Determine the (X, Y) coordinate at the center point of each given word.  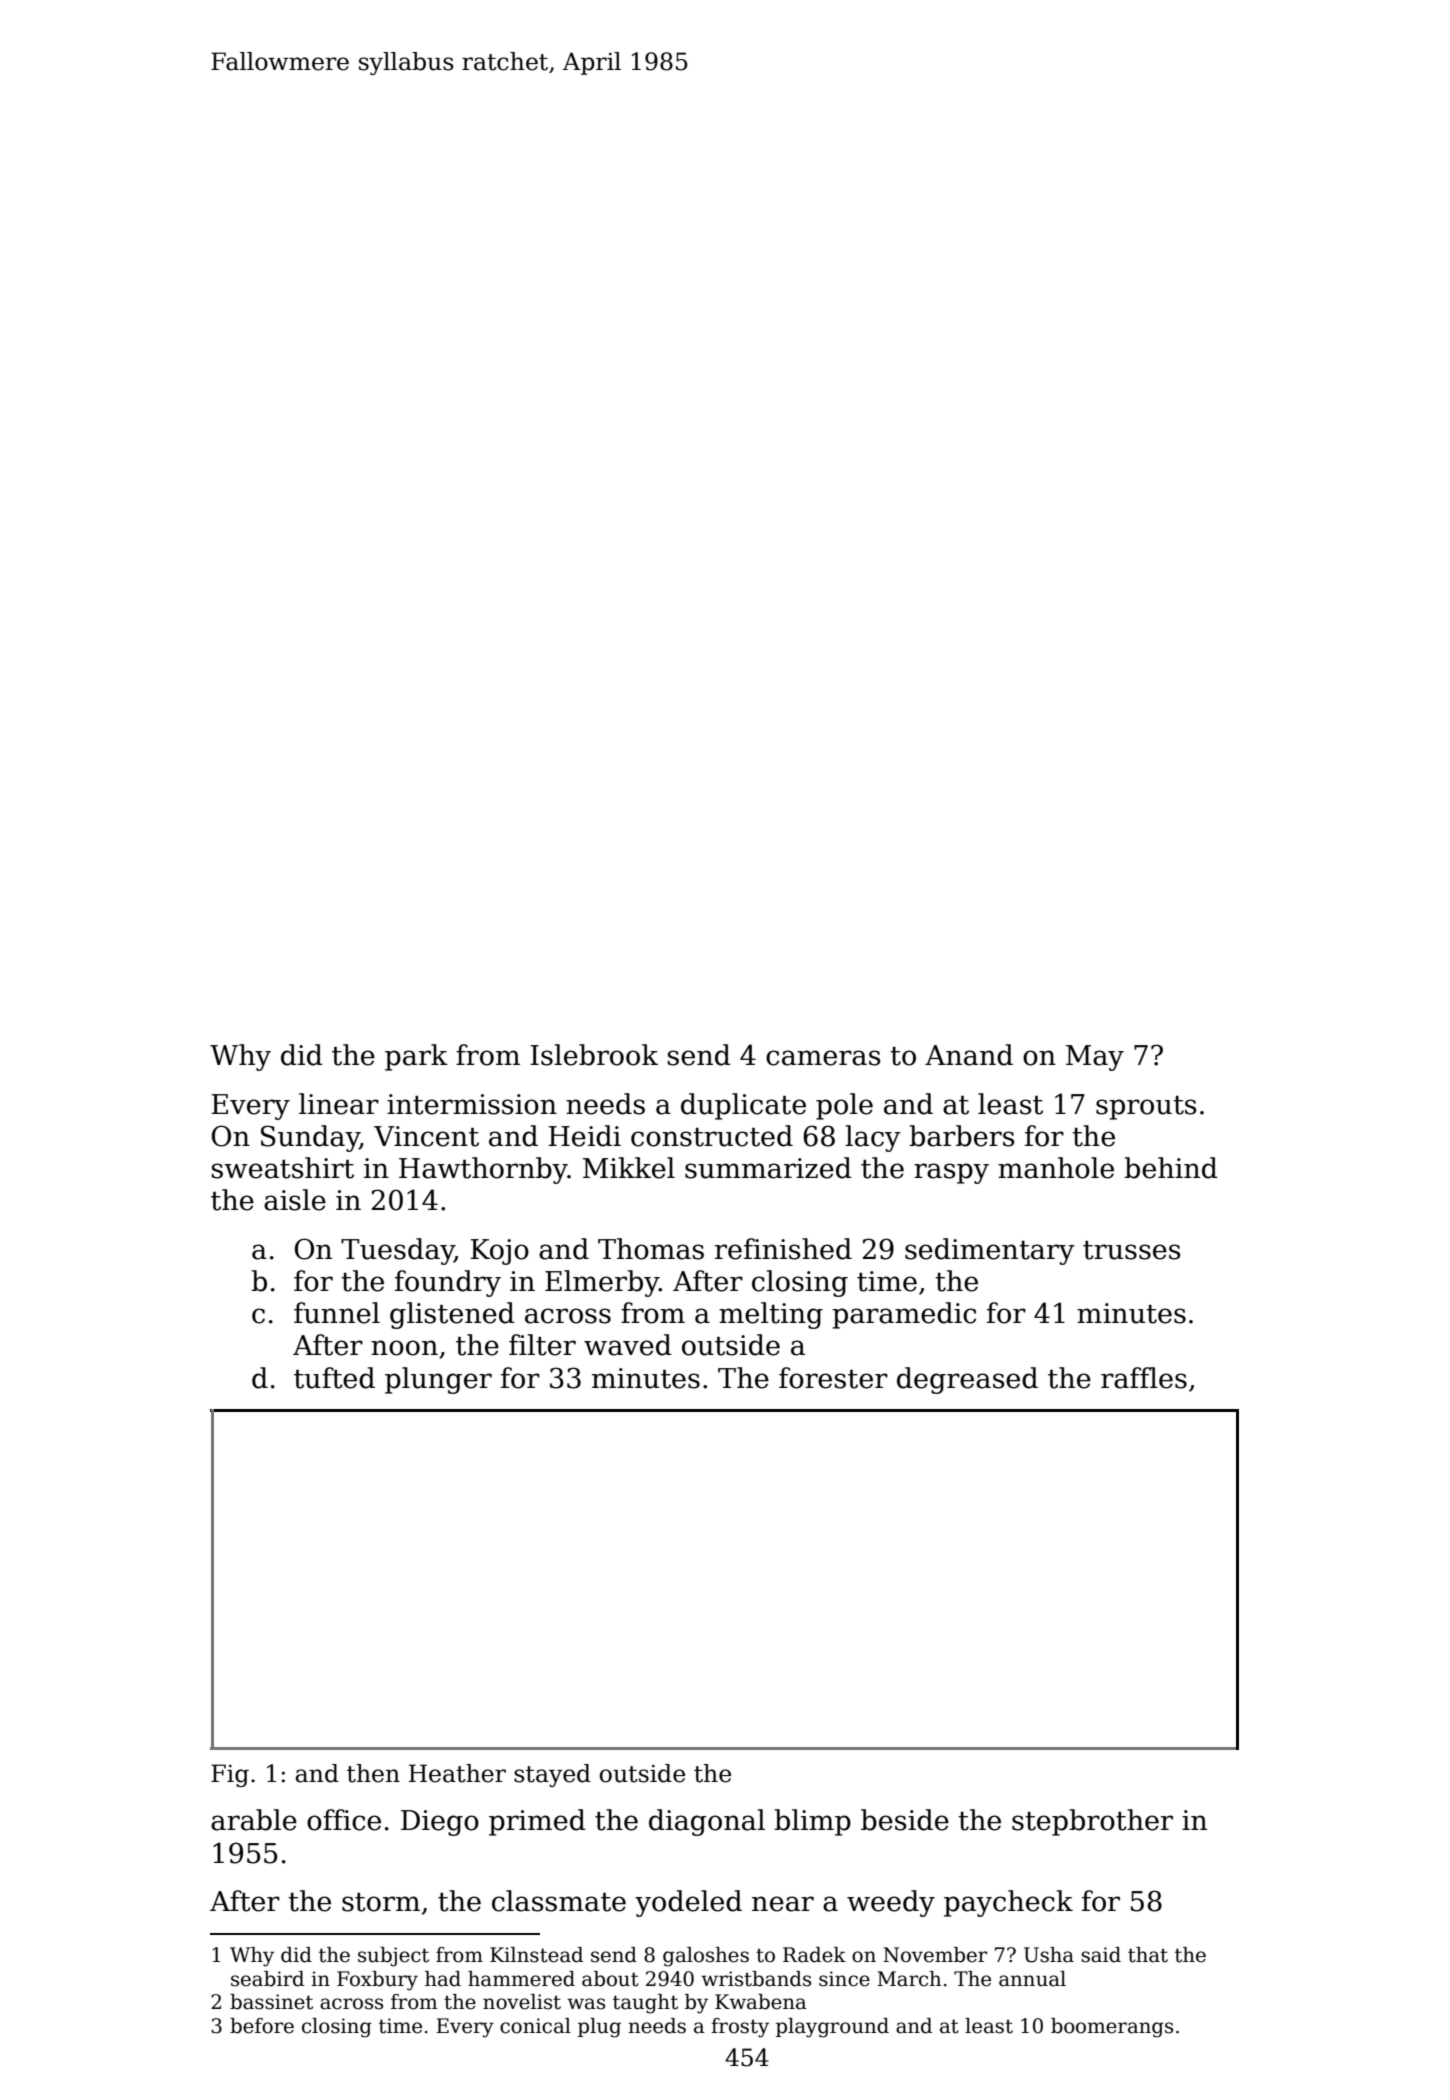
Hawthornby (483, 1170)
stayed (552, 1775)
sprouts (1146, 1108)
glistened (452, 1315)
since (844, 1979)
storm (381, 1902)
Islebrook (594, 1055)
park (416, 1057)
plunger (438, 1380)
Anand (969, 1055)
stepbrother (1092, 1822)
